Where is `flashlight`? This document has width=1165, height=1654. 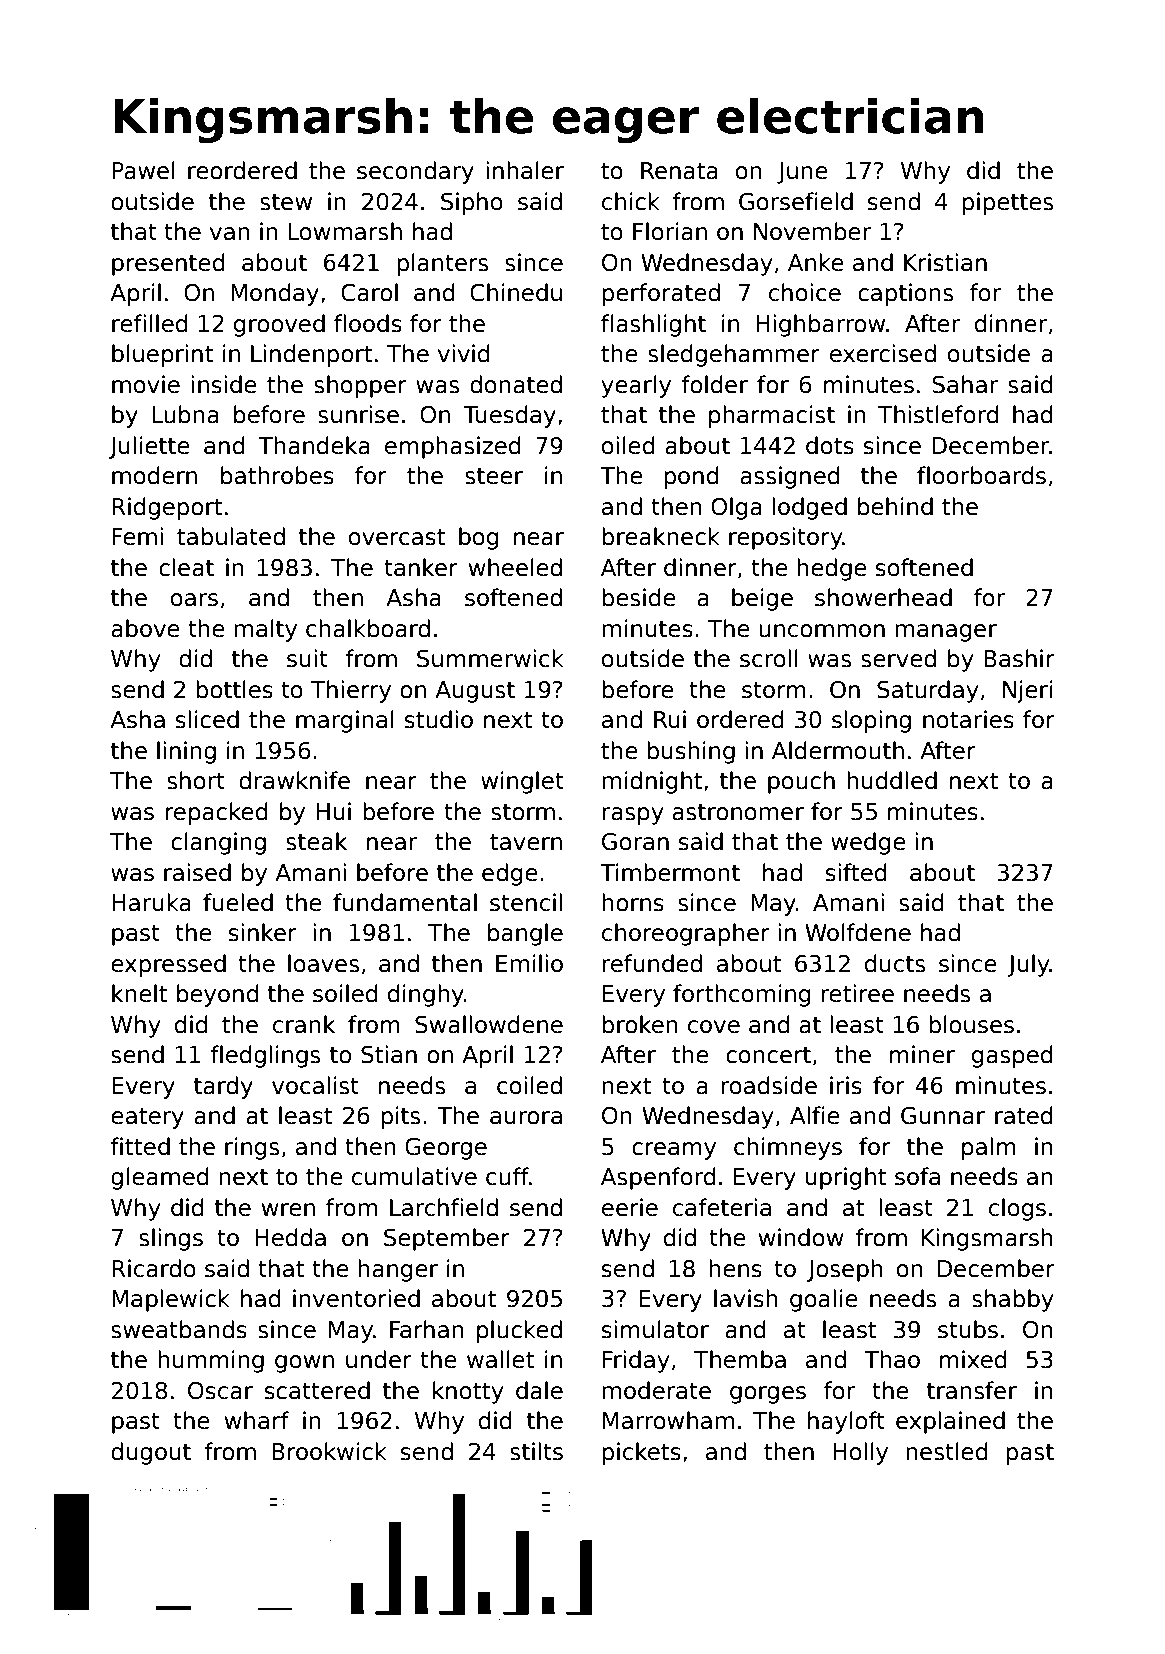 flashlight is located at coordinates (653, 325).
